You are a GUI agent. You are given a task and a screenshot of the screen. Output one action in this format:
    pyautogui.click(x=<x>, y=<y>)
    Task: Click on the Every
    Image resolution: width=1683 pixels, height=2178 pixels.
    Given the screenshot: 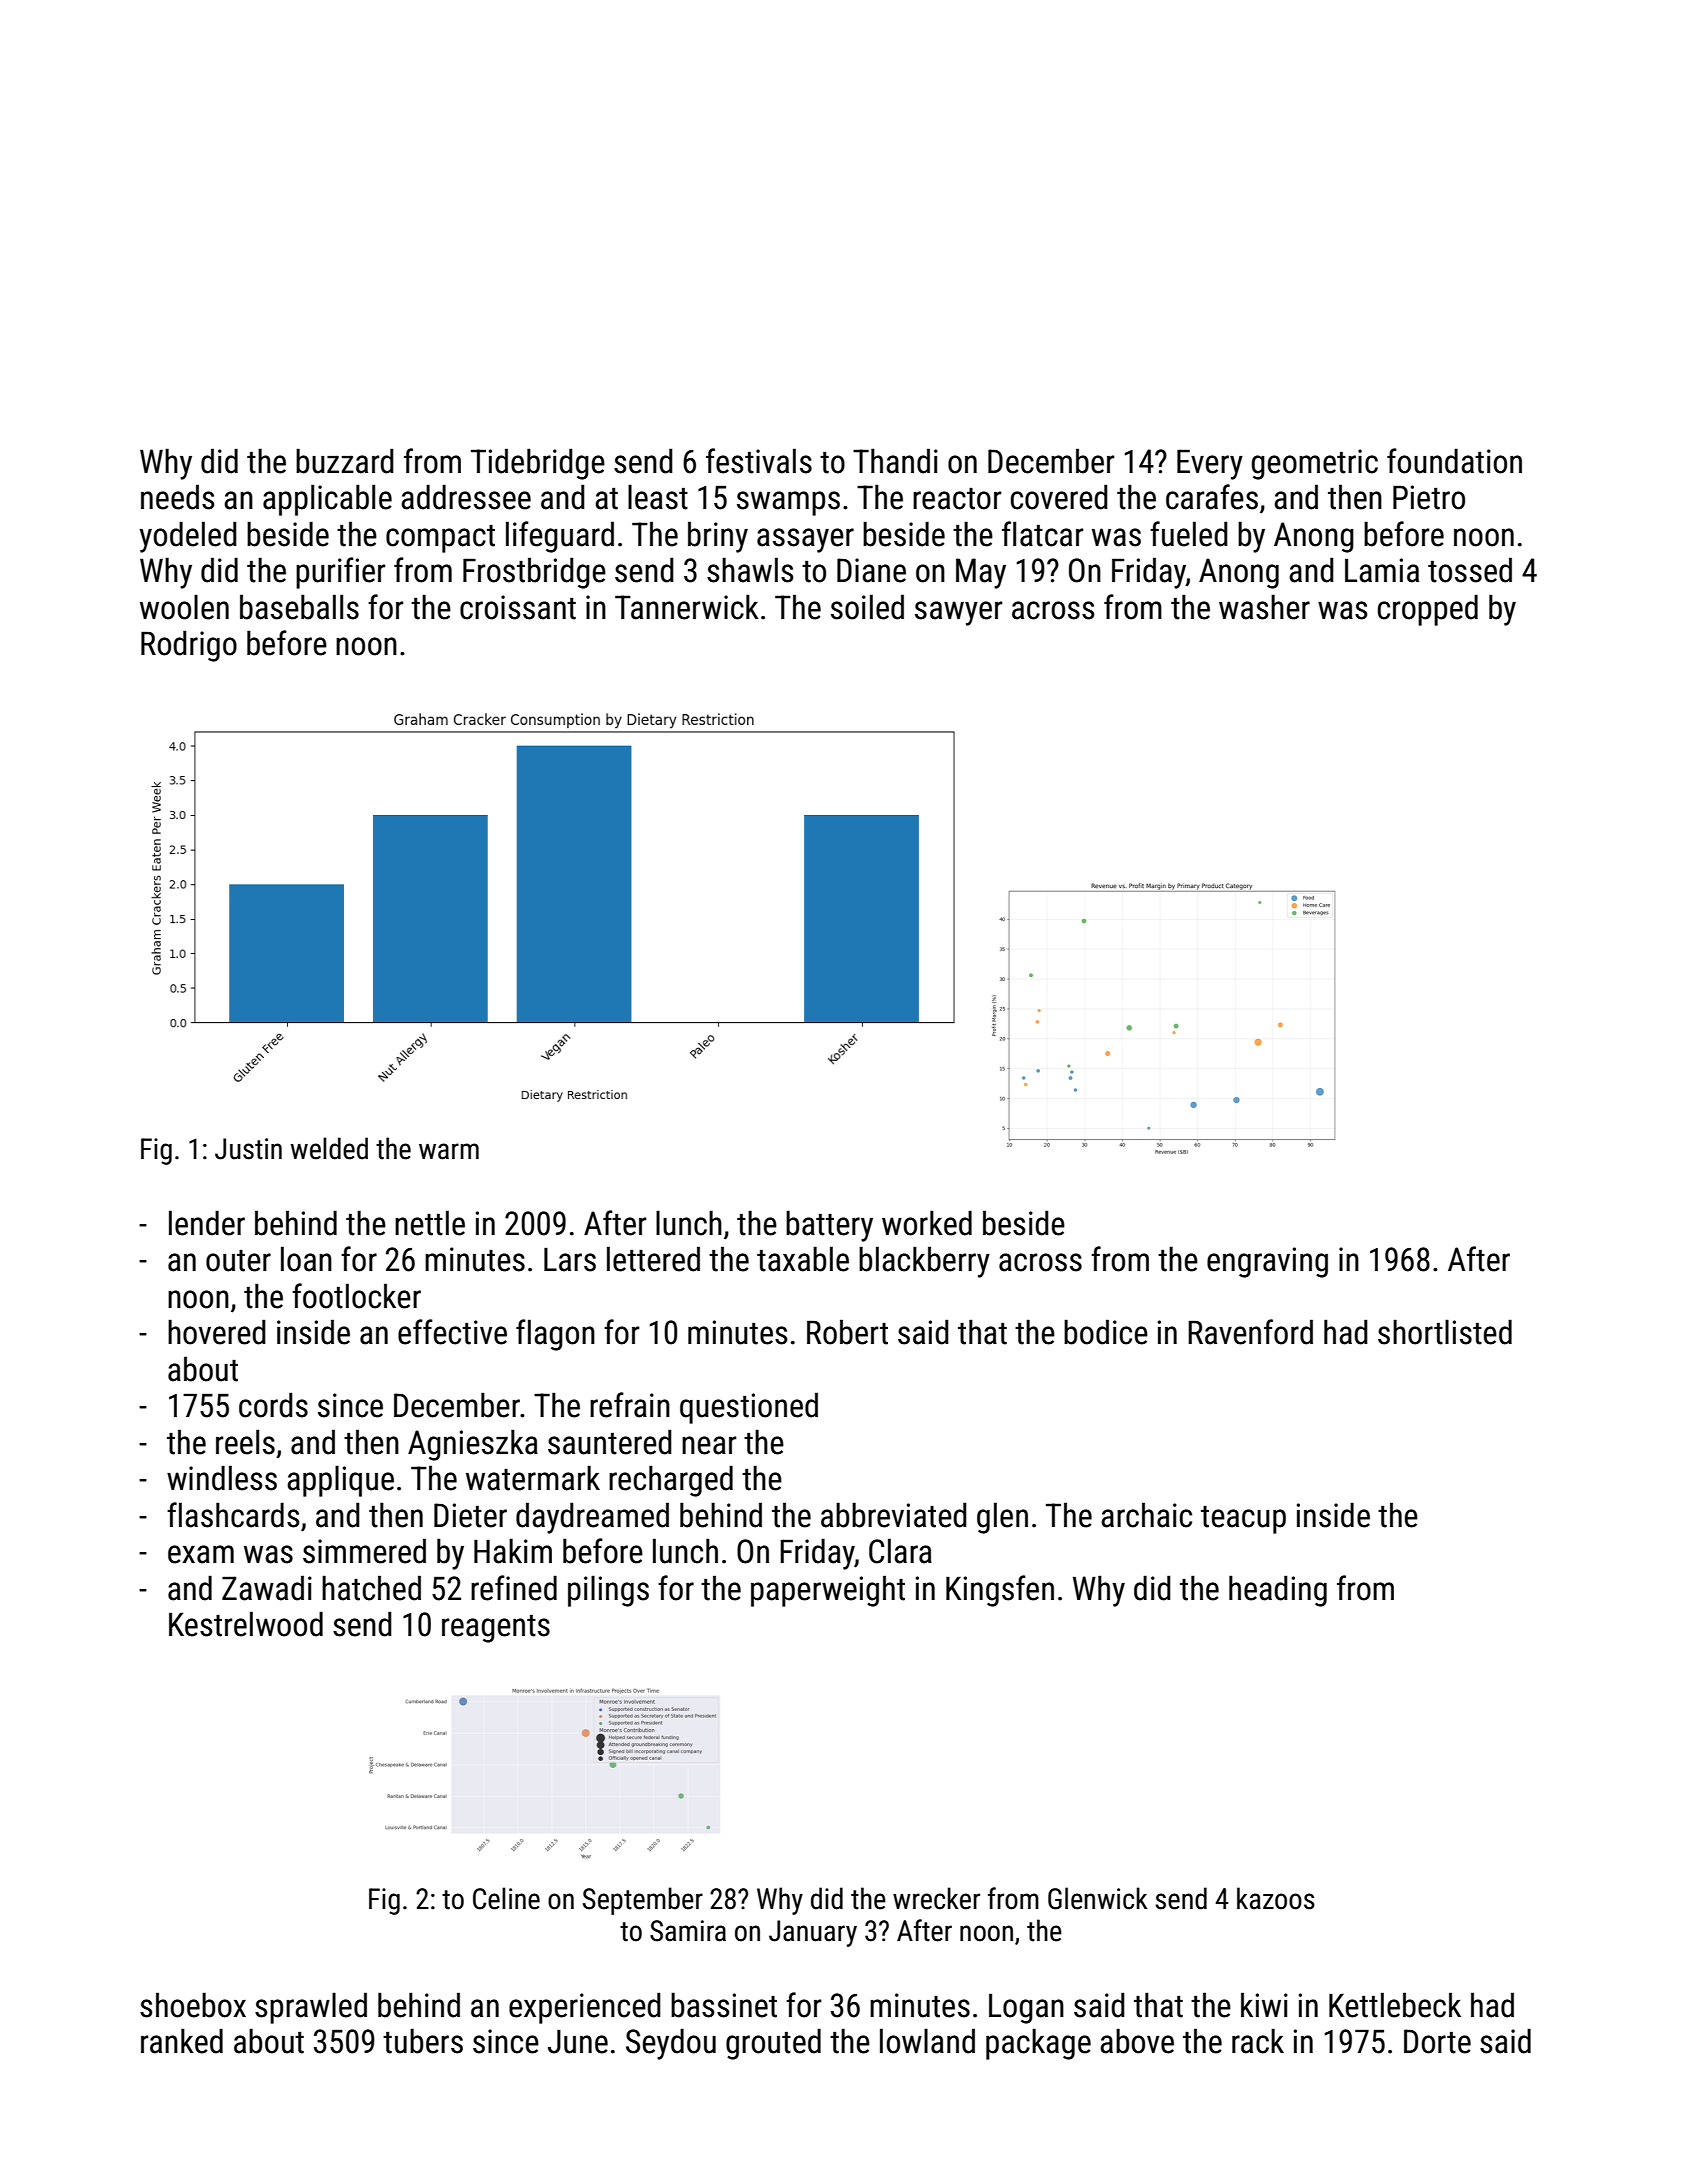 What is the action you would take?
    pyautogui.click(x=1210, y=464)
